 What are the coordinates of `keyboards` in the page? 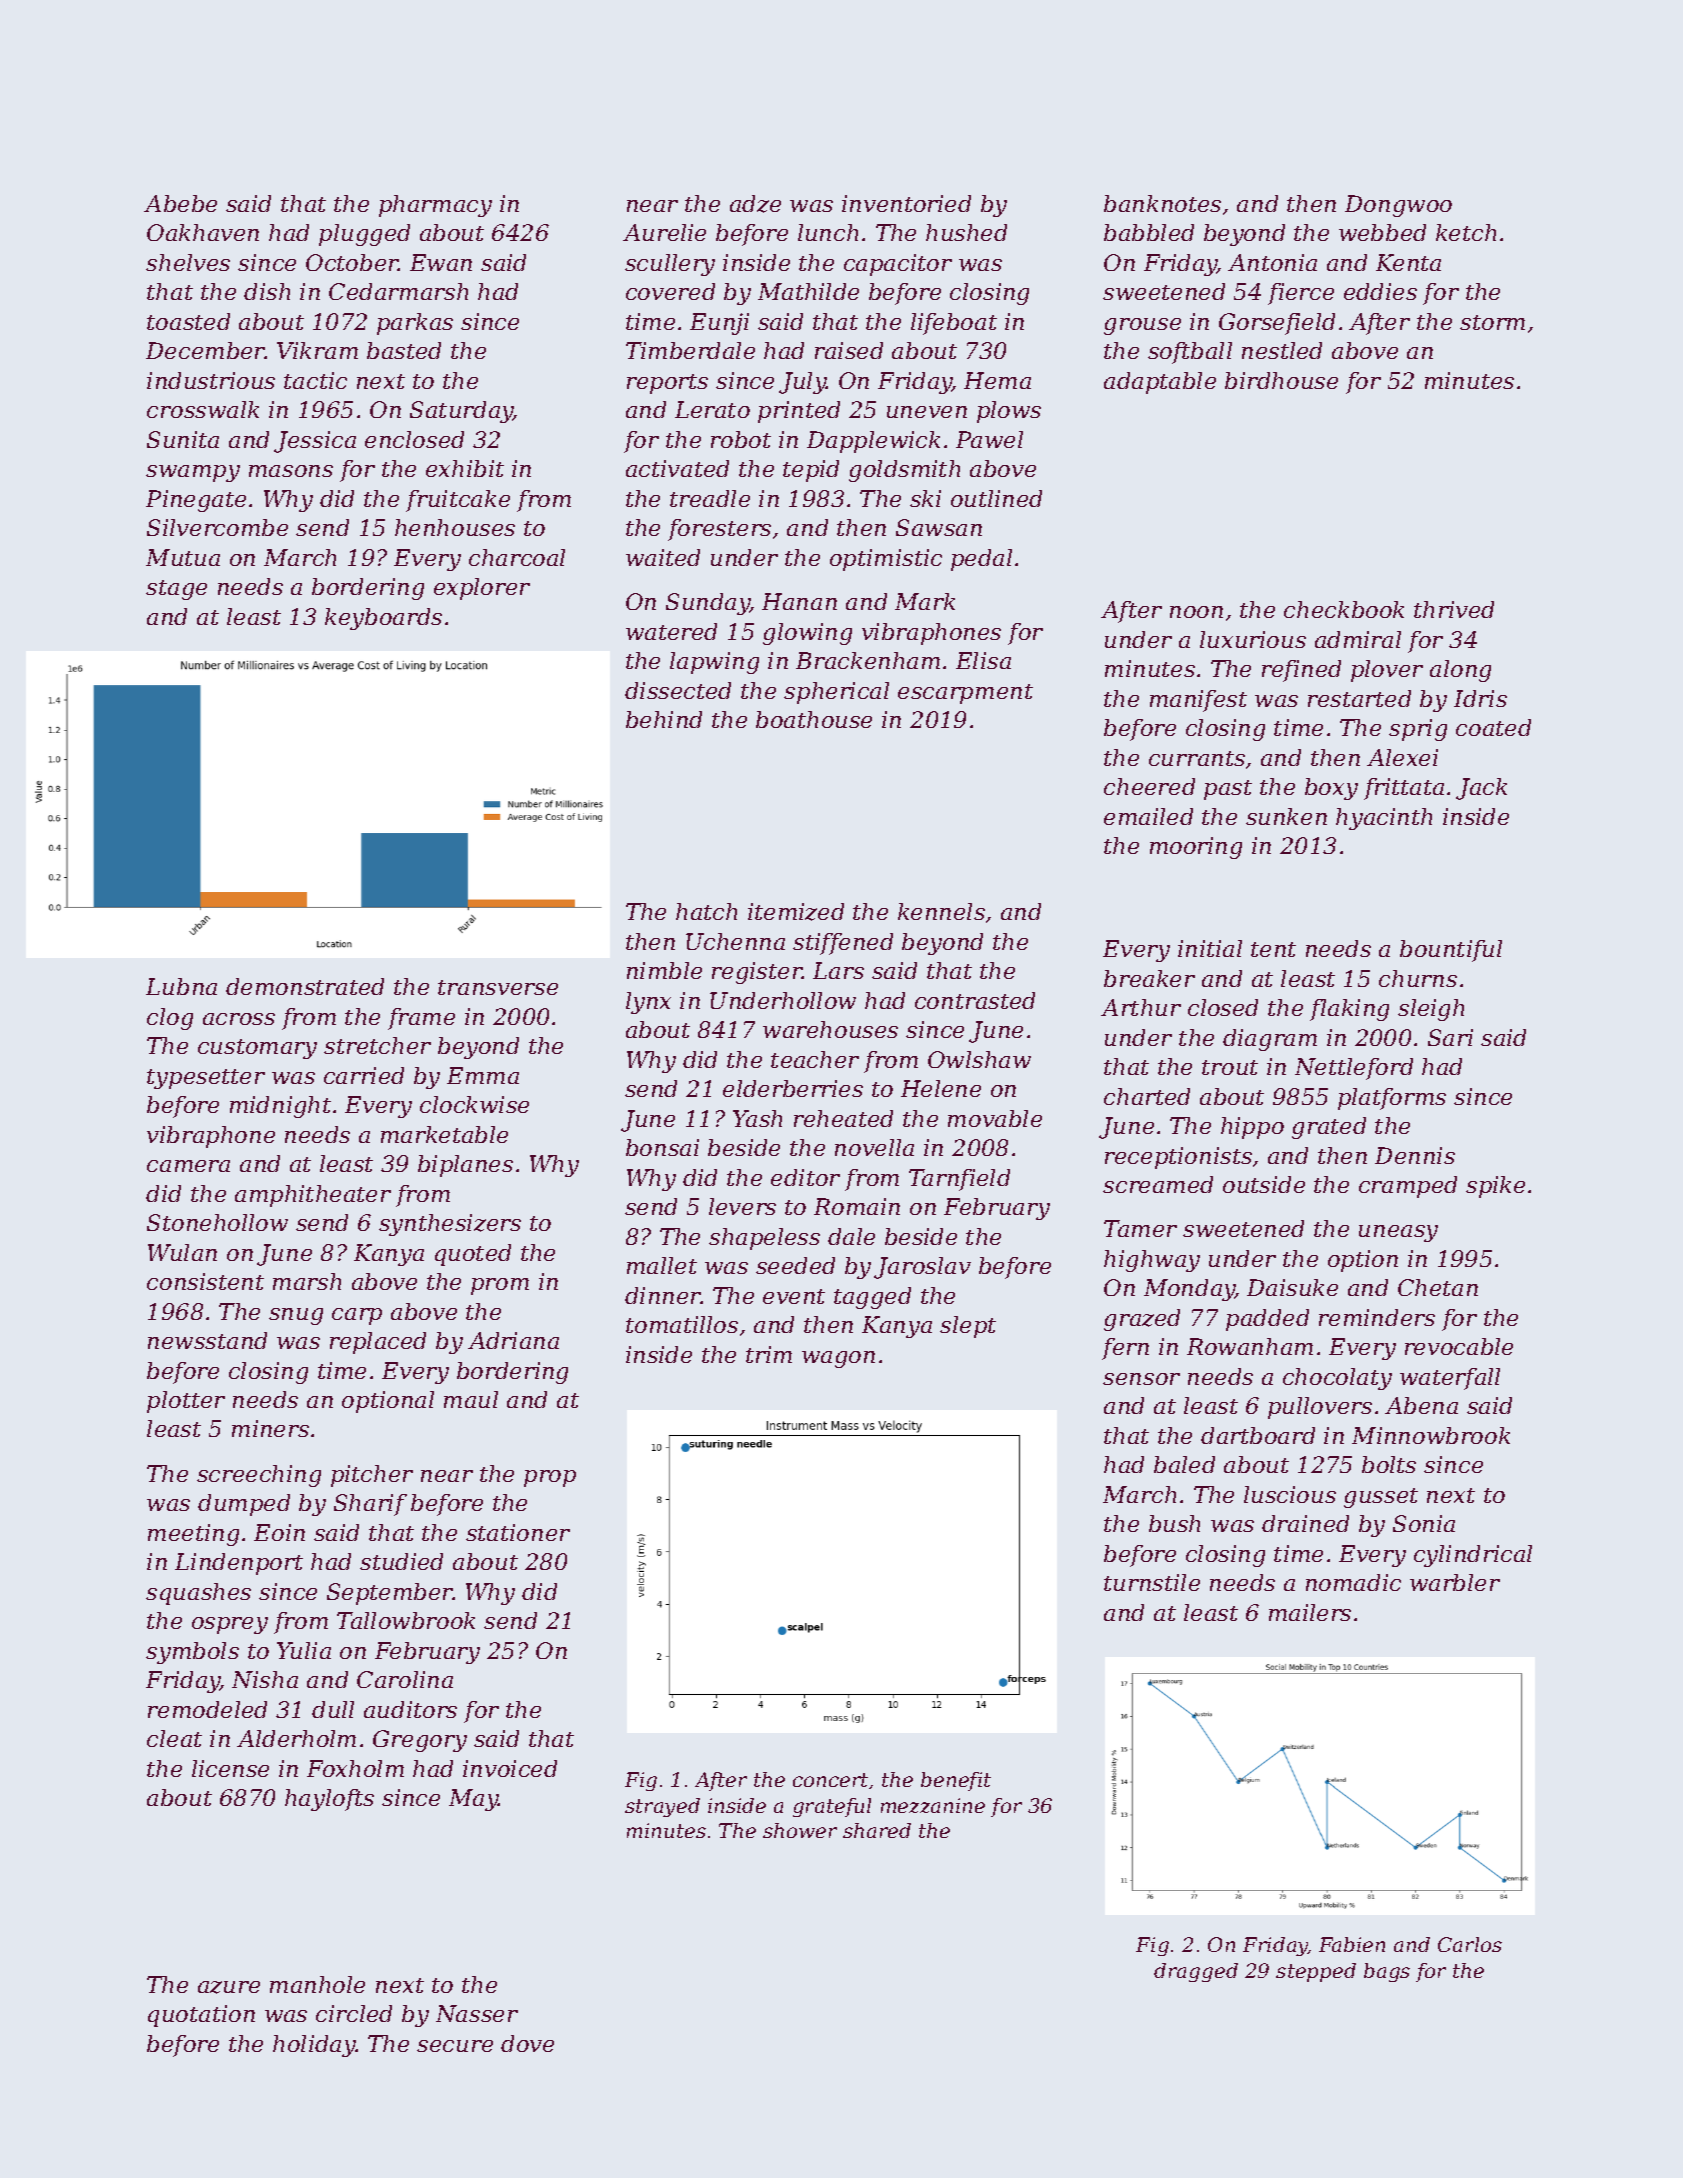 It's located at (383, 619).
